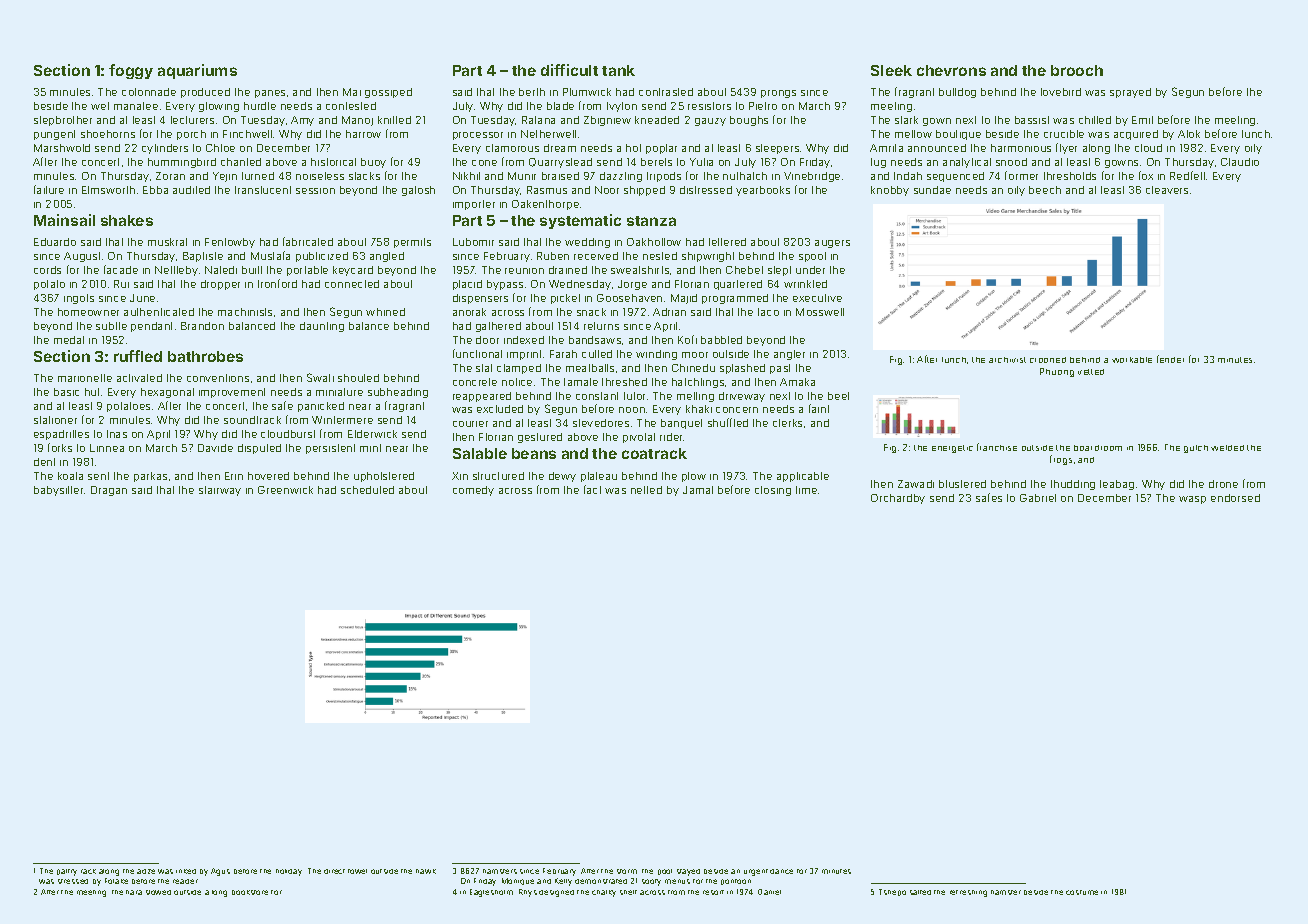  I want to click on wasp, so click(1192, 500).
